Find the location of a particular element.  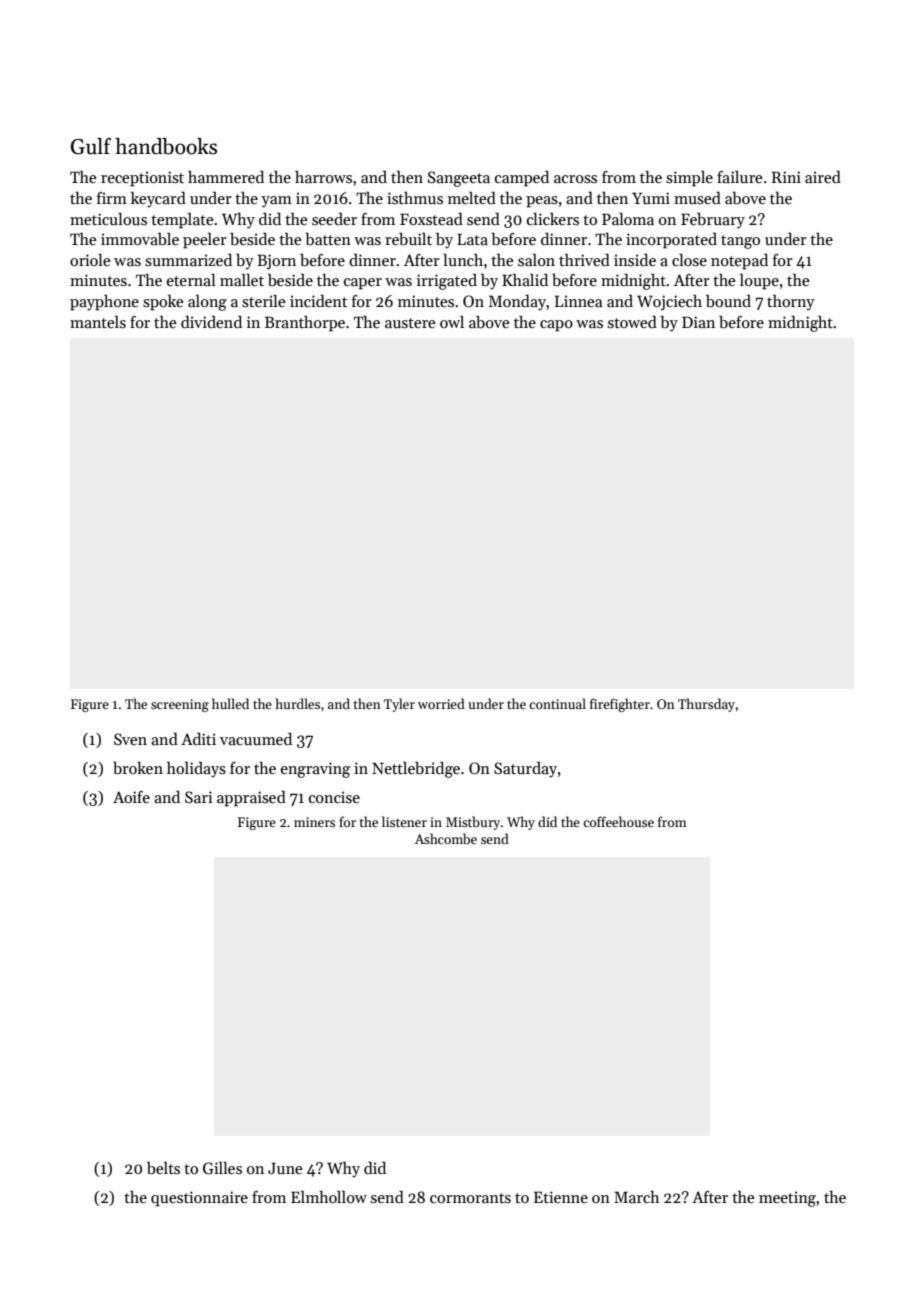

Lata is located at coordinates (472, 239).
